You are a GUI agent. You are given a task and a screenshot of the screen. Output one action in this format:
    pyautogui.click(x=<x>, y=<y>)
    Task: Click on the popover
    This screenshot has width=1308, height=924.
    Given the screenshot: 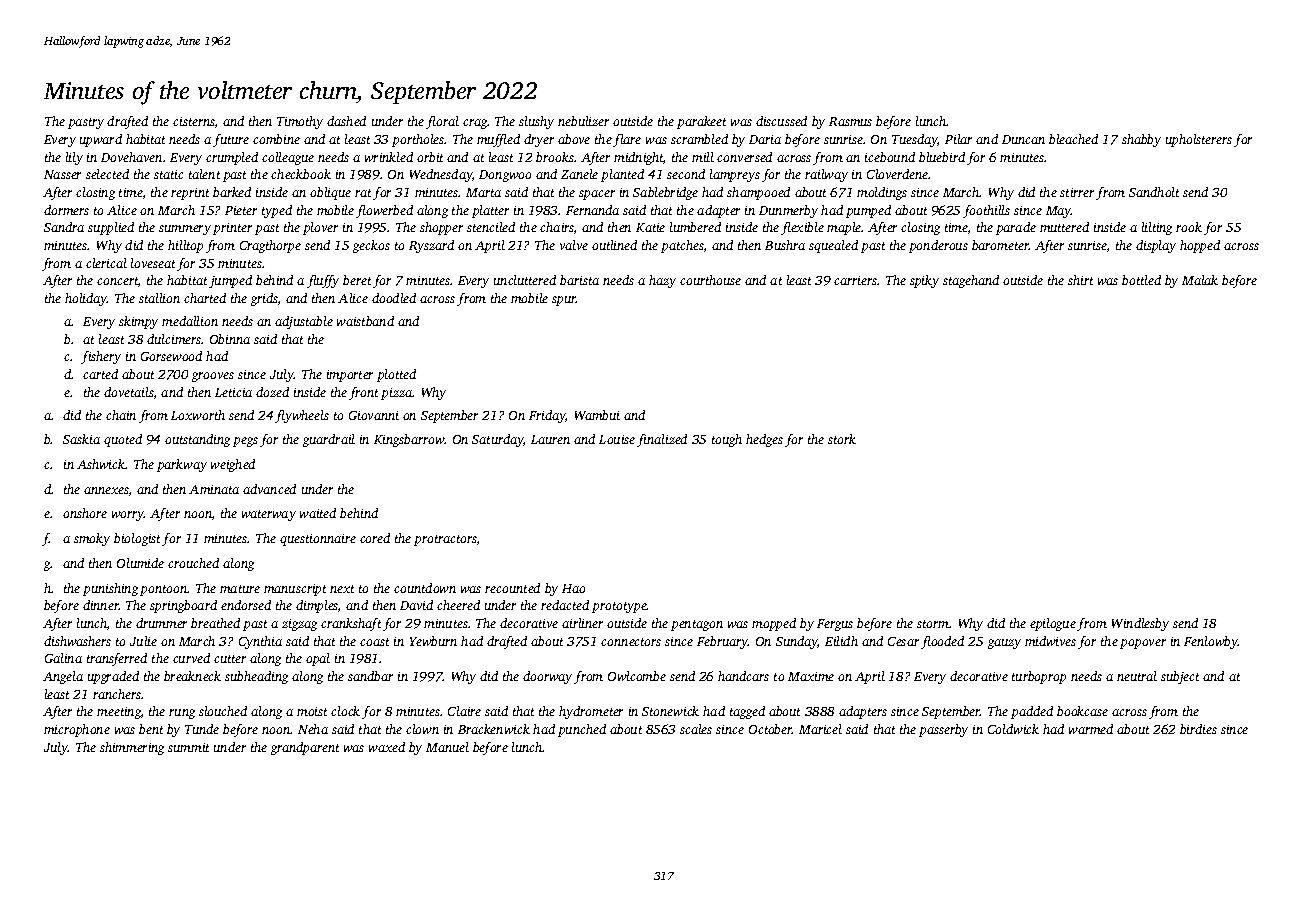 What is the action you would take?
    pyautogui.click(x=1143, y=644)
